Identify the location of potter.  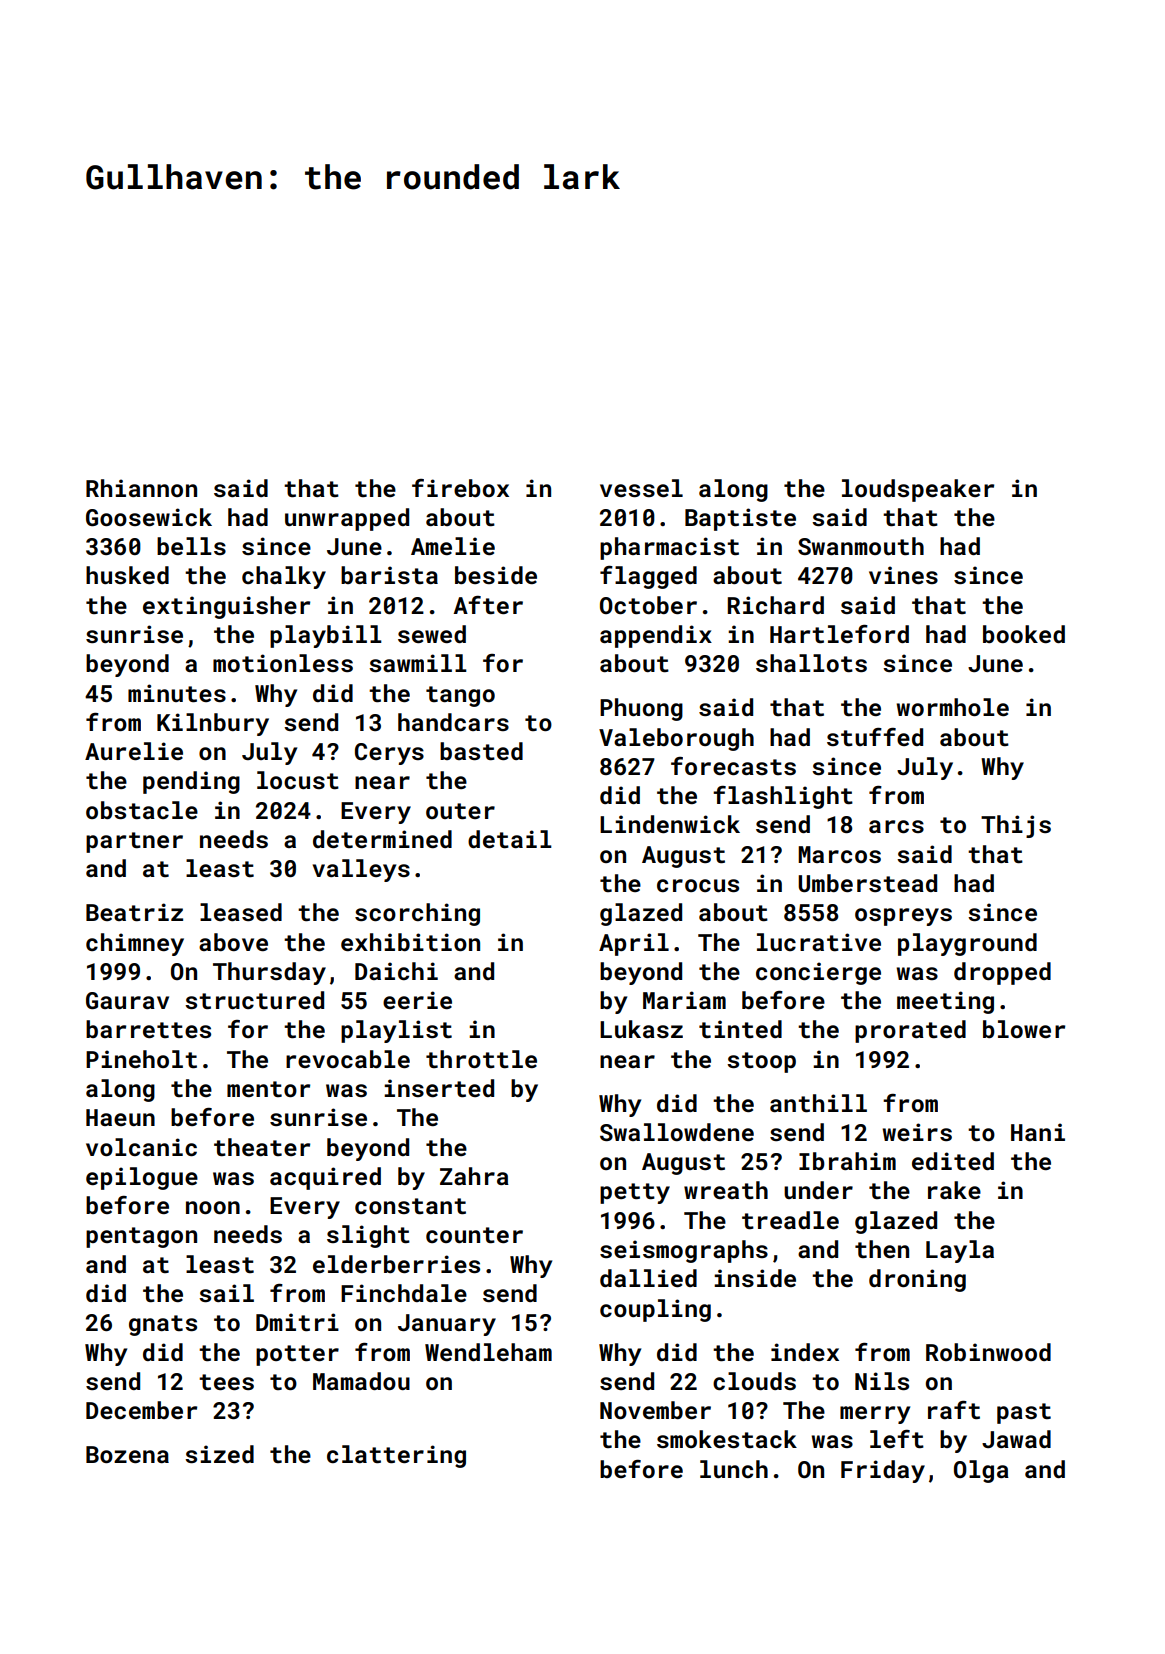
(297, 1355).
